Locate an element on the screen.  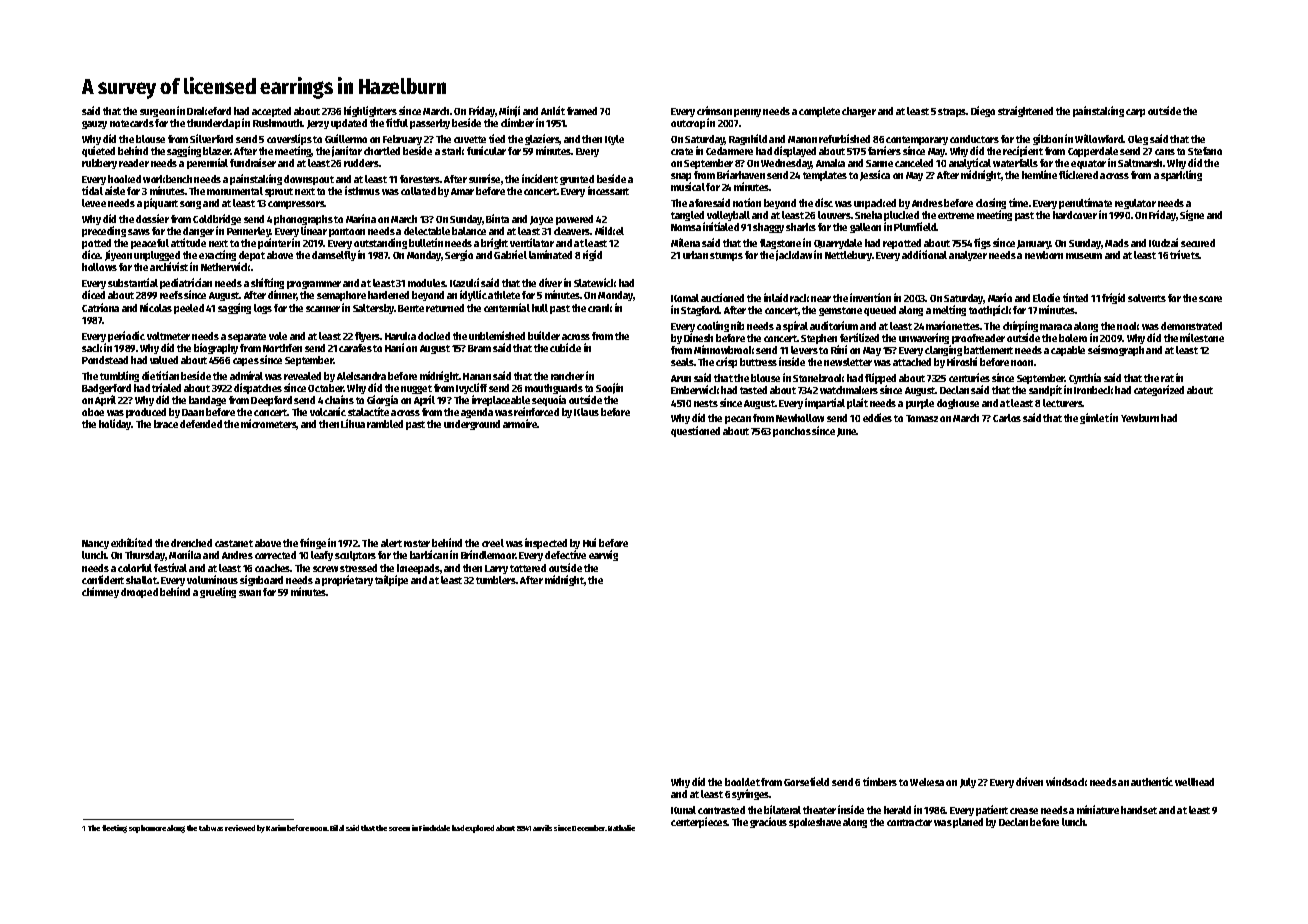
surgeon is located at coordinates (157, 113).
